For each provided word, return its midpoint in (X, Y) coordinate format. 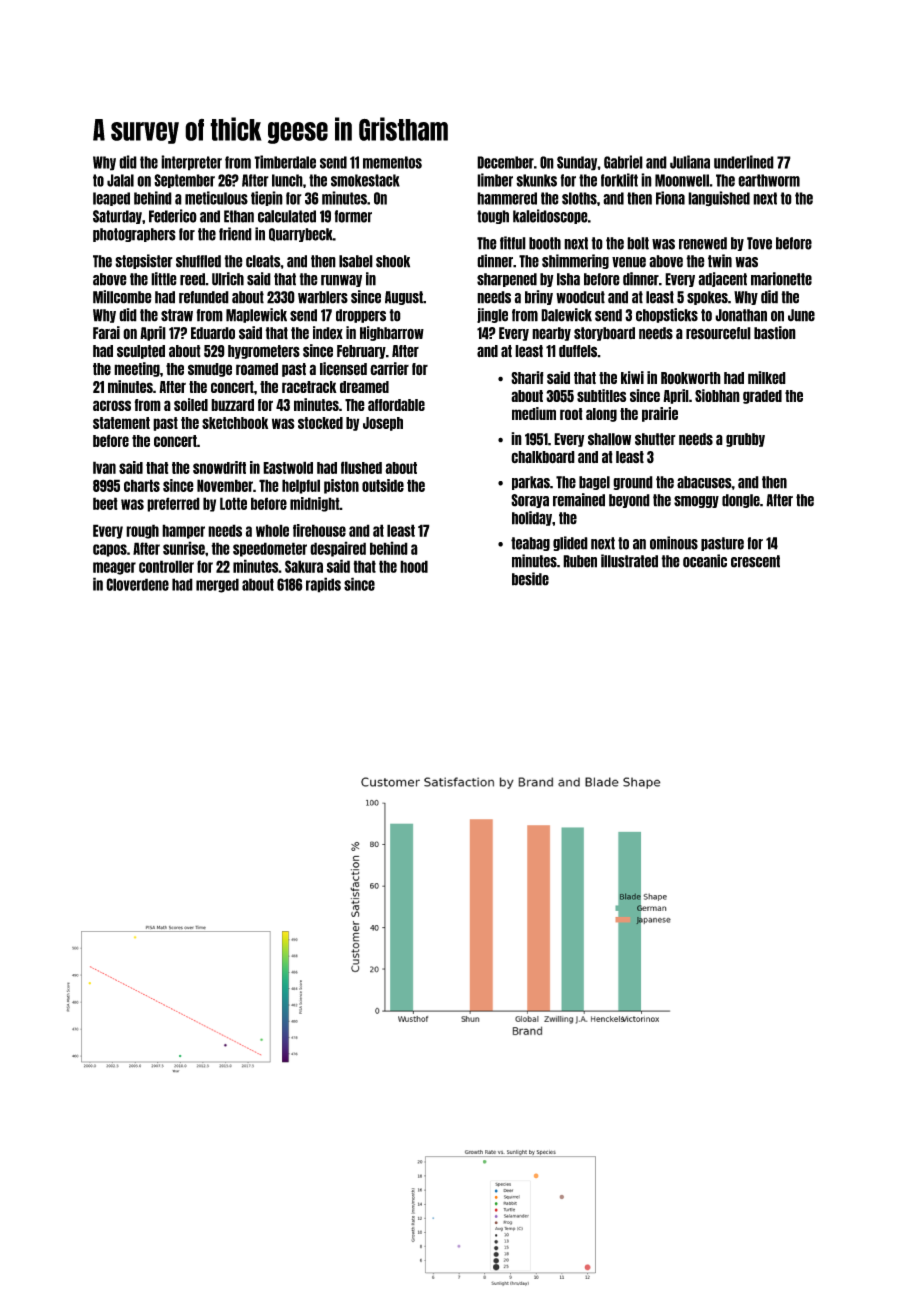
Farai (106, 333)
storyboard (604, 334)
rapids (323, 585)
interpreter (191, 163)
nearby (551, 334)
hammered (507, 198)
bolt (638, 243)
